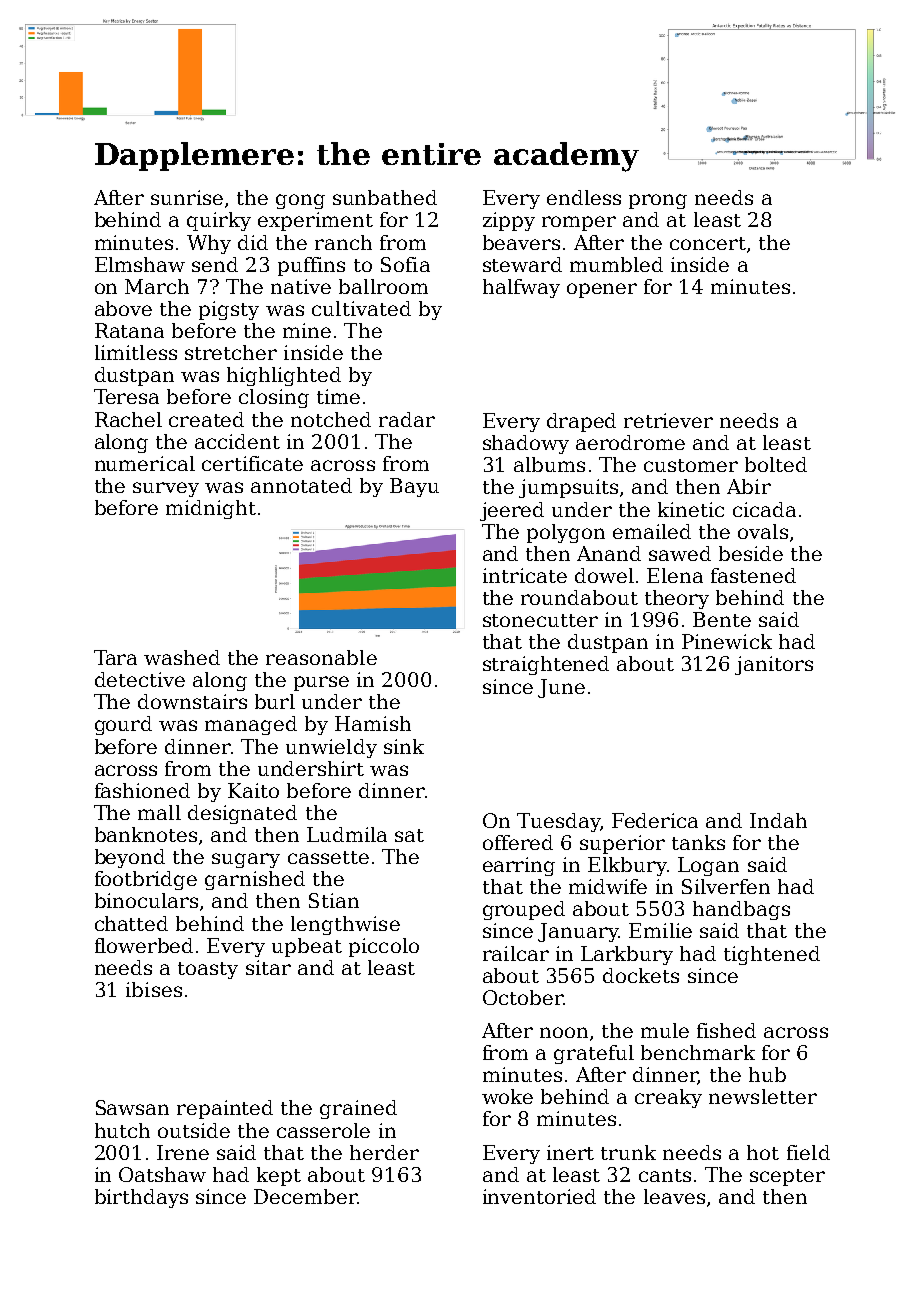 This page has width=924, height=1314. What do you see at coordinates (741, 910) in the page?
I see `handbags` at bounding box center [741, 910].
